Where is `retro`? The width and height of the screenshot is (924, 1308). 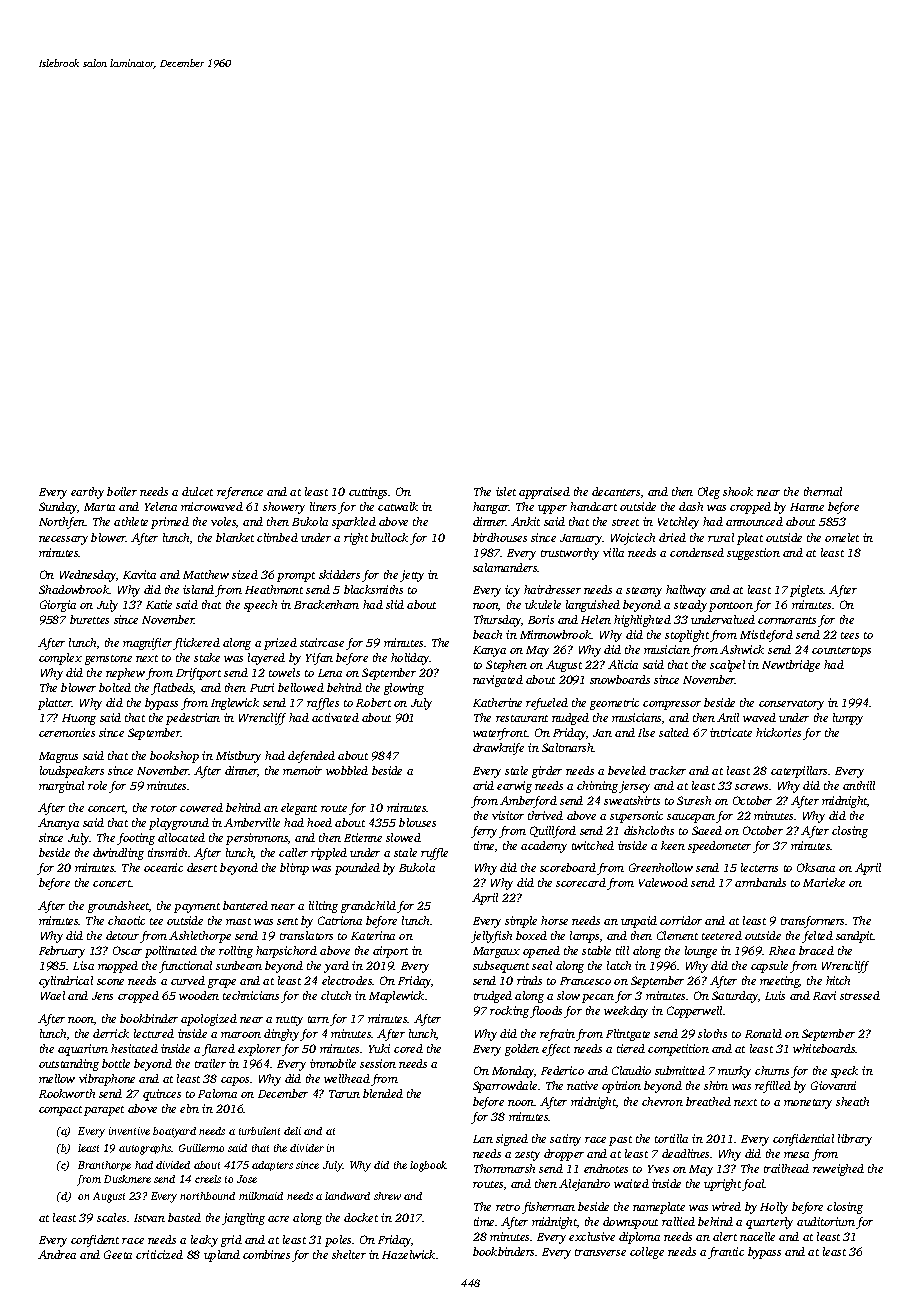
retro is located at coordinates (508, 1207).
